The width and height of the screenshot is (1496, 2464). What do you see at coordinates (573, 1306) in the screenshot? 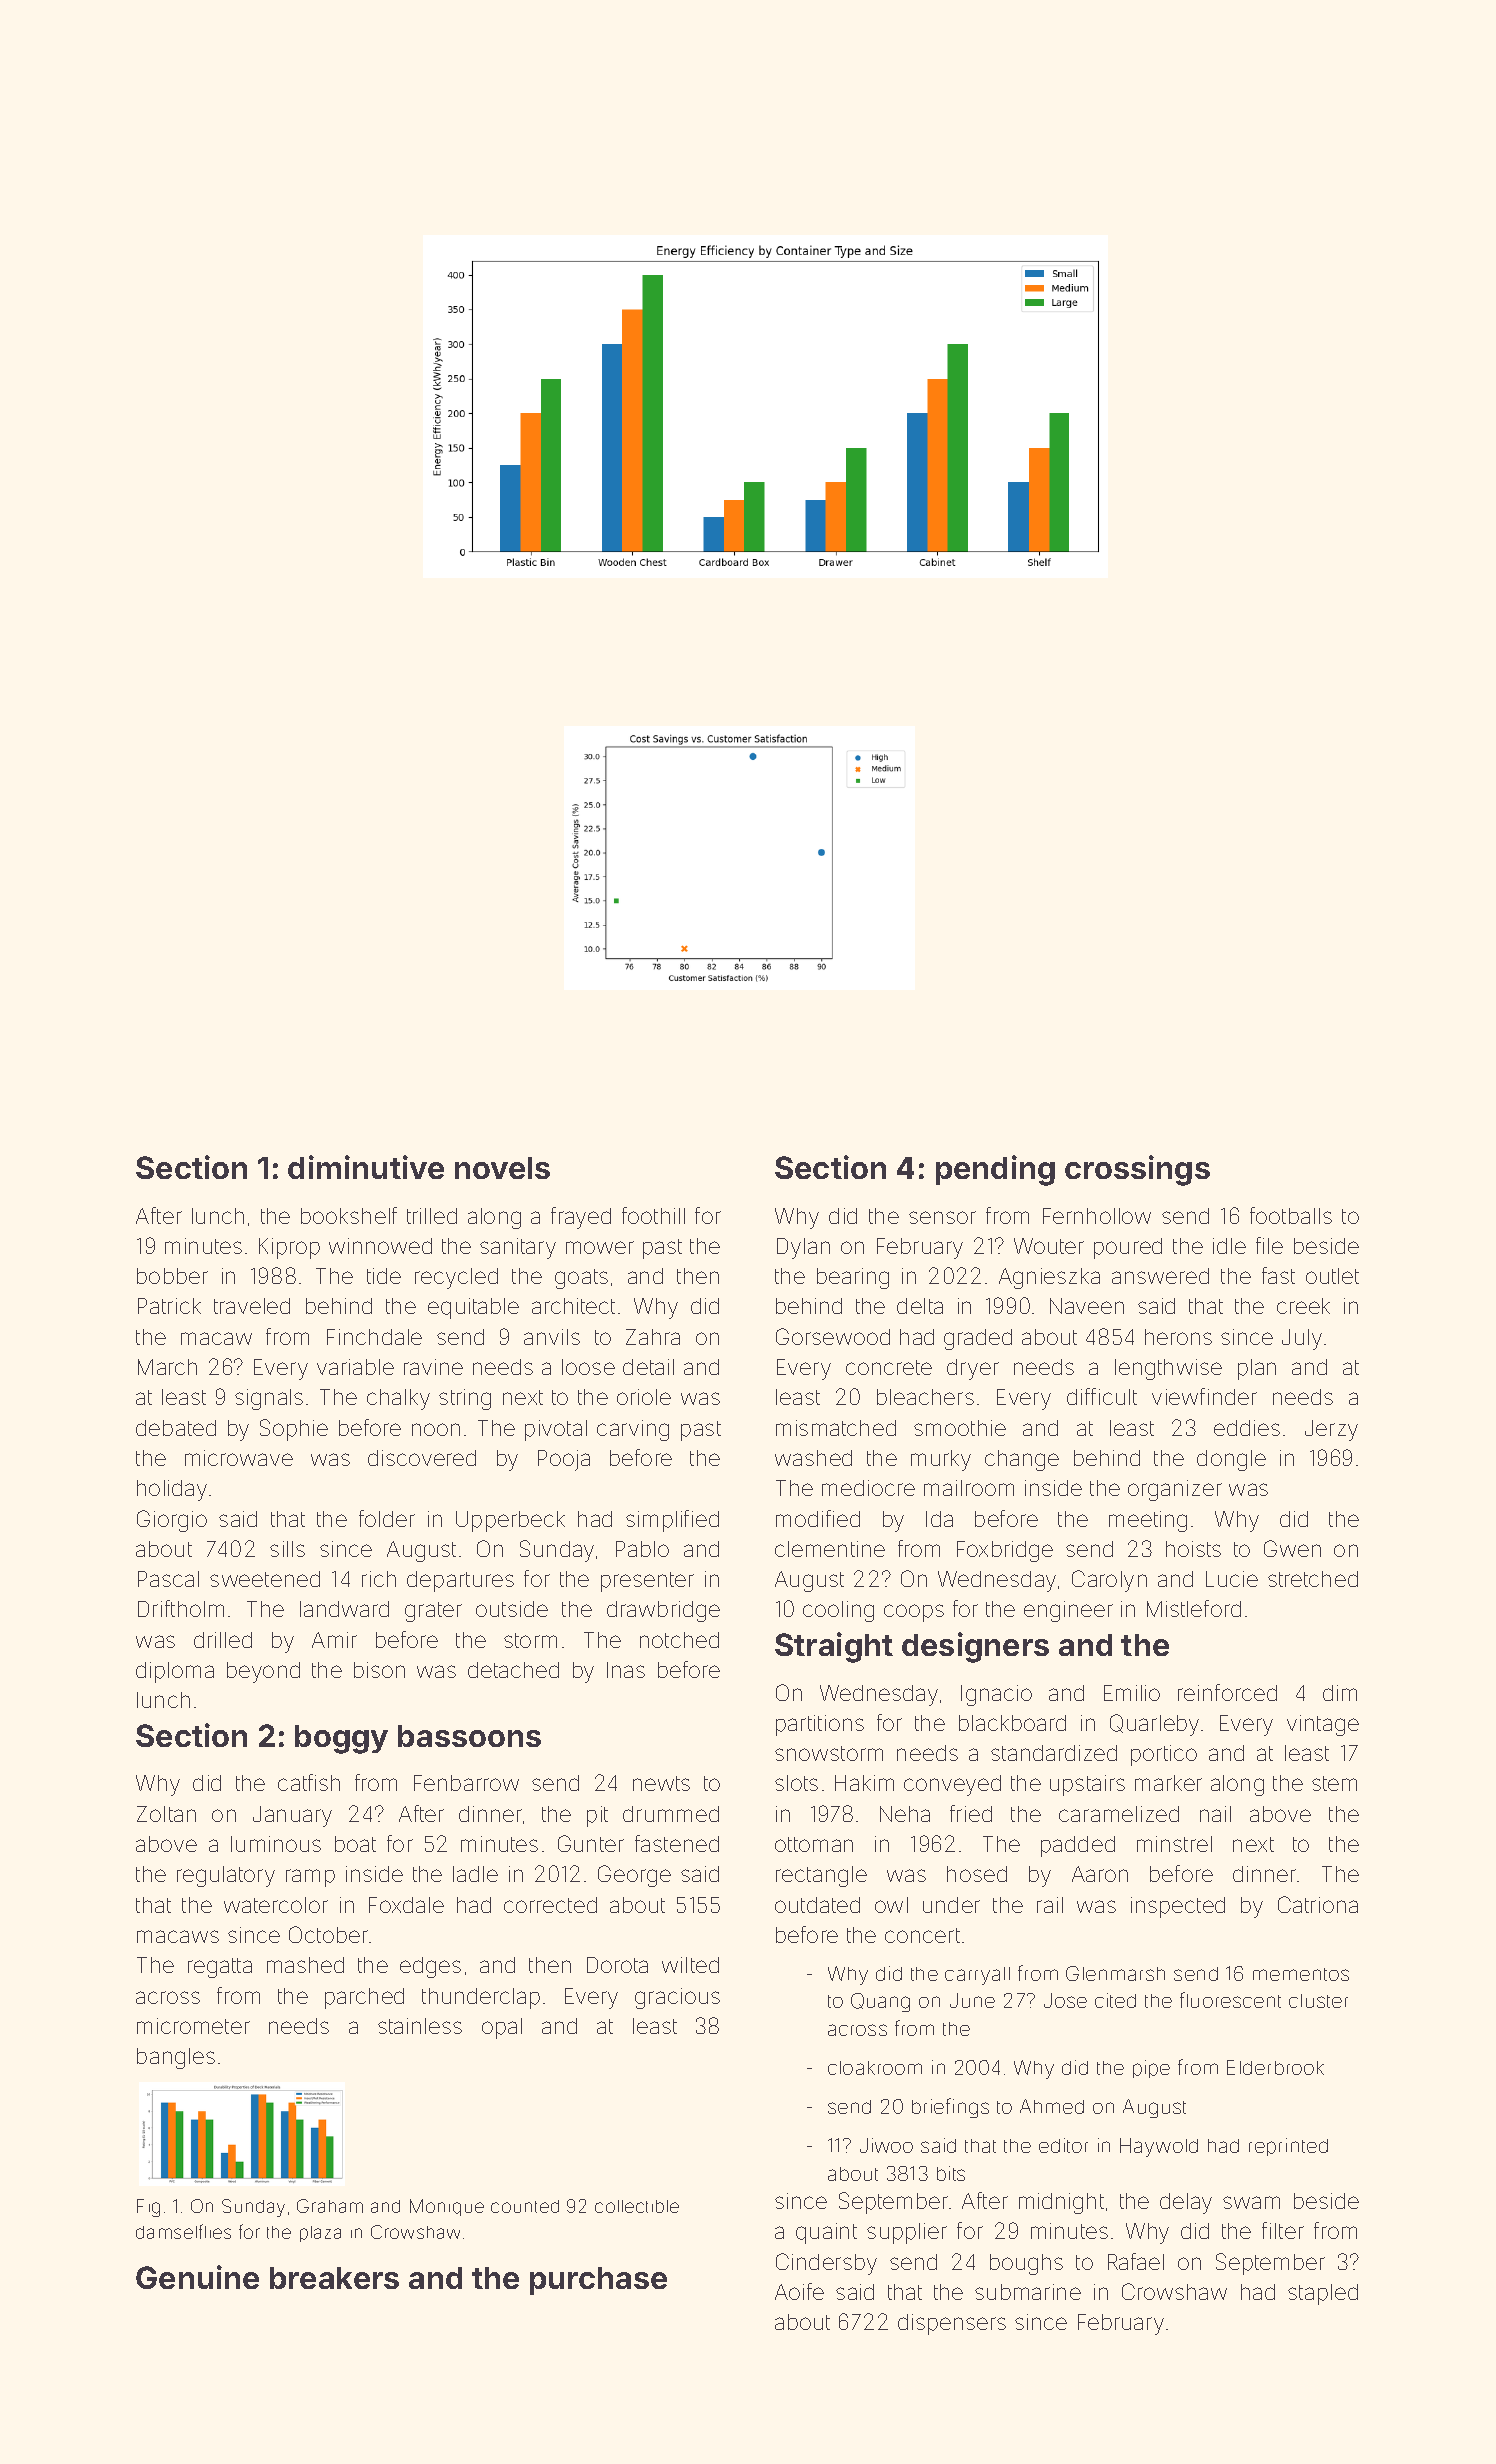
I see `architect` at bounding box center [573, 1306].
